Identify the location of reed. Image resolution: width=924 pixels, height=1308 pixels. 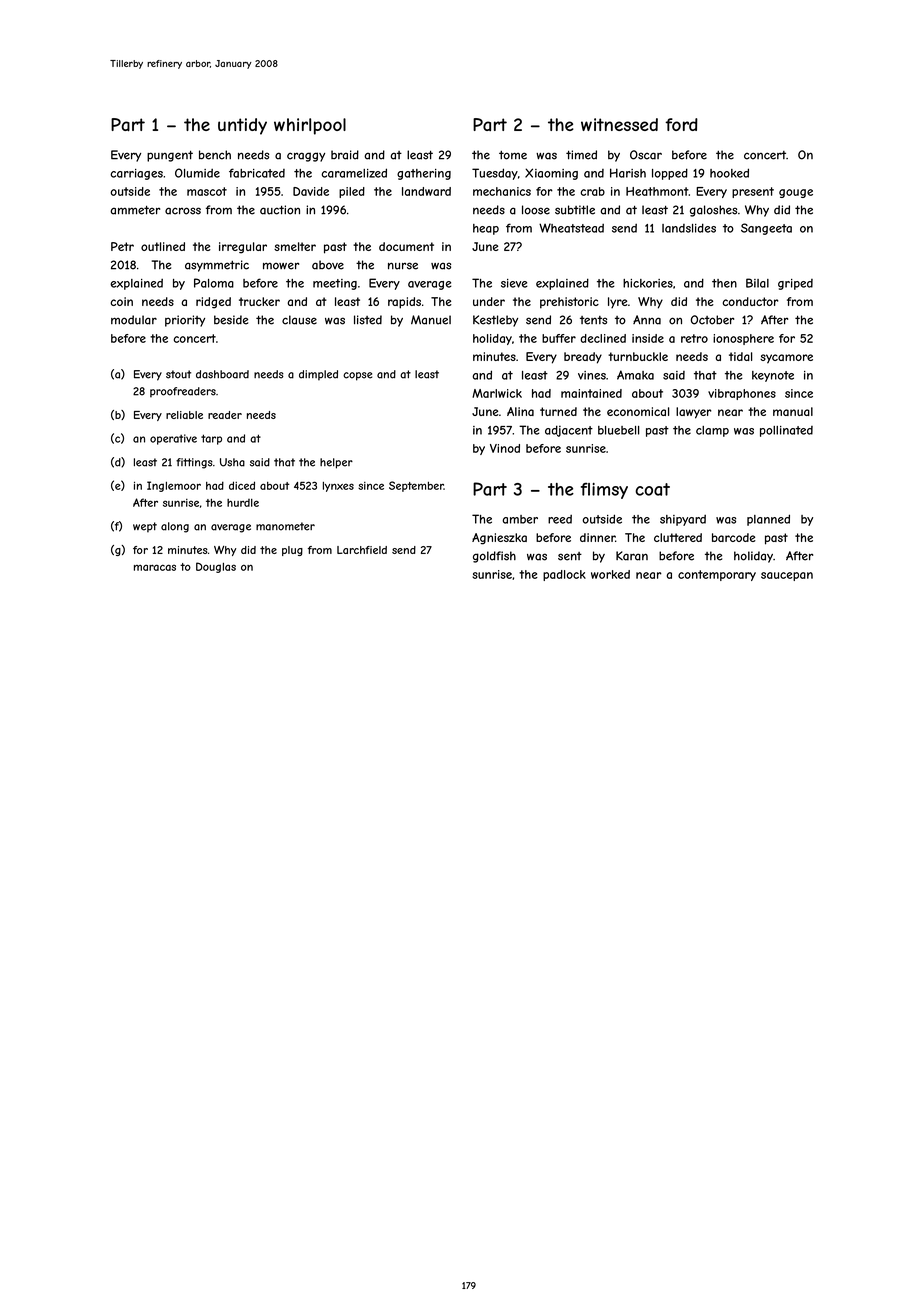
(560, 519).
